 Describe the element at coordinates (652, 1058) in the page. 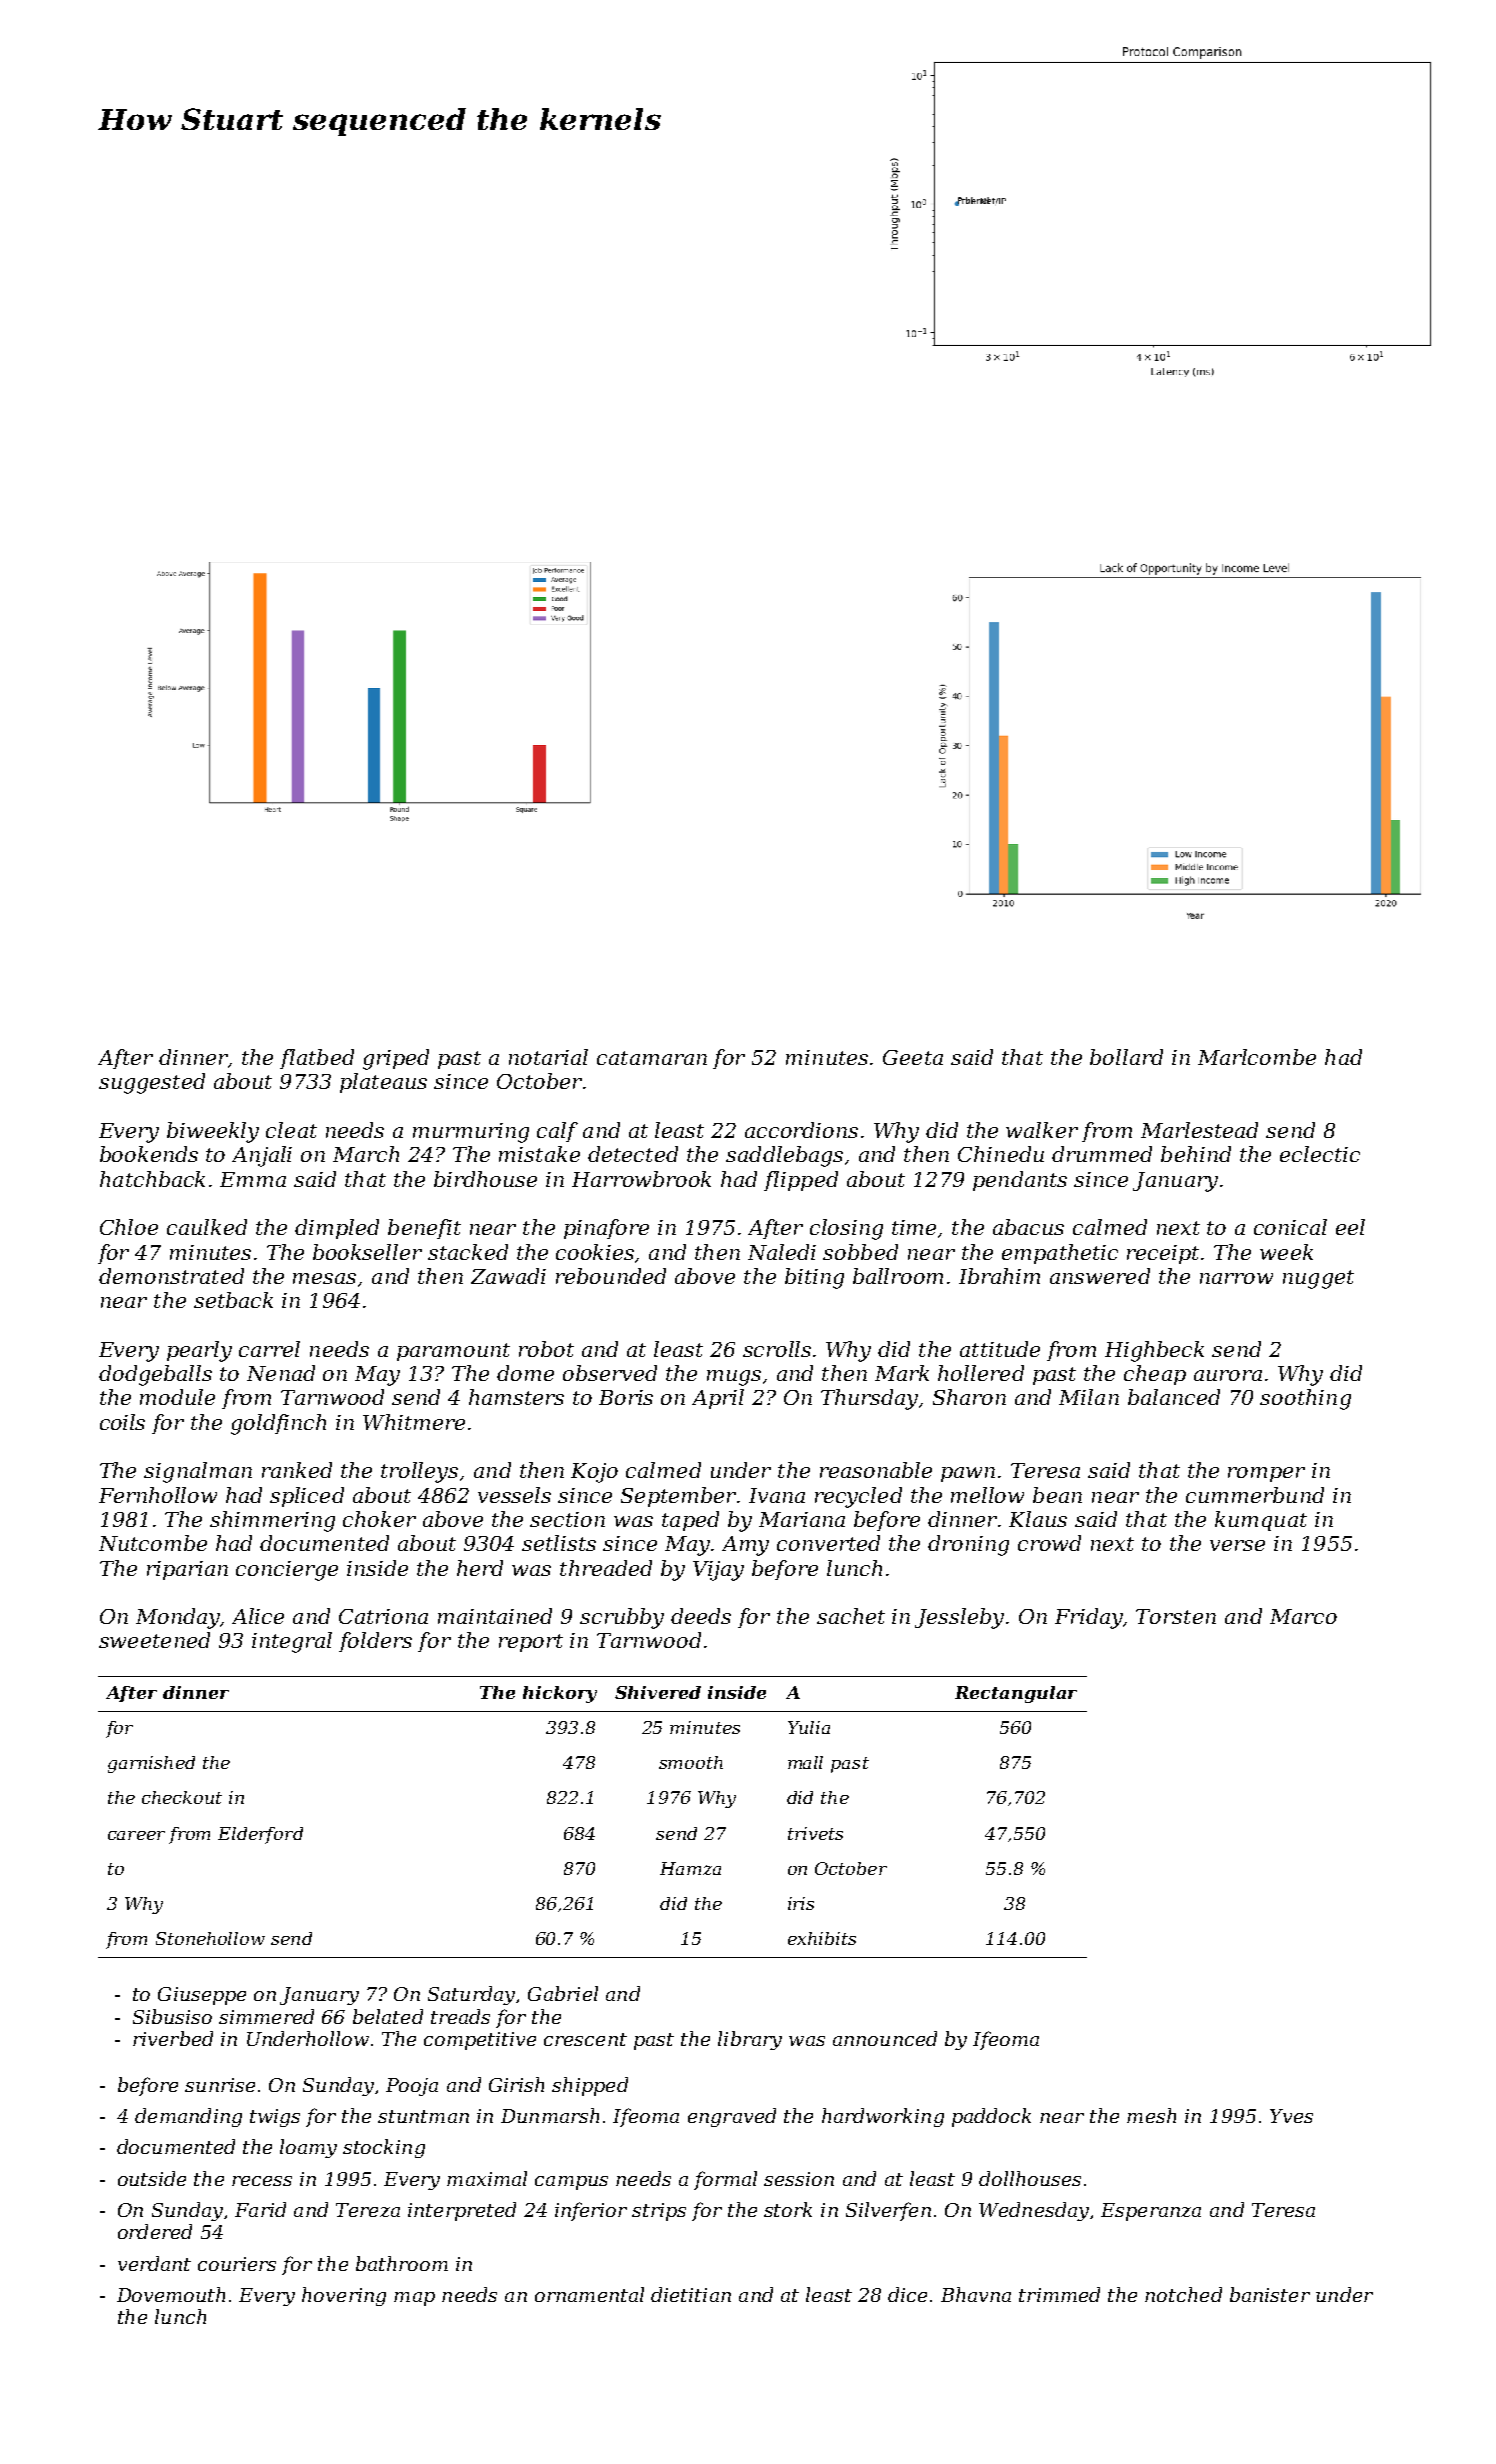

I see `catamaran` at that location.
